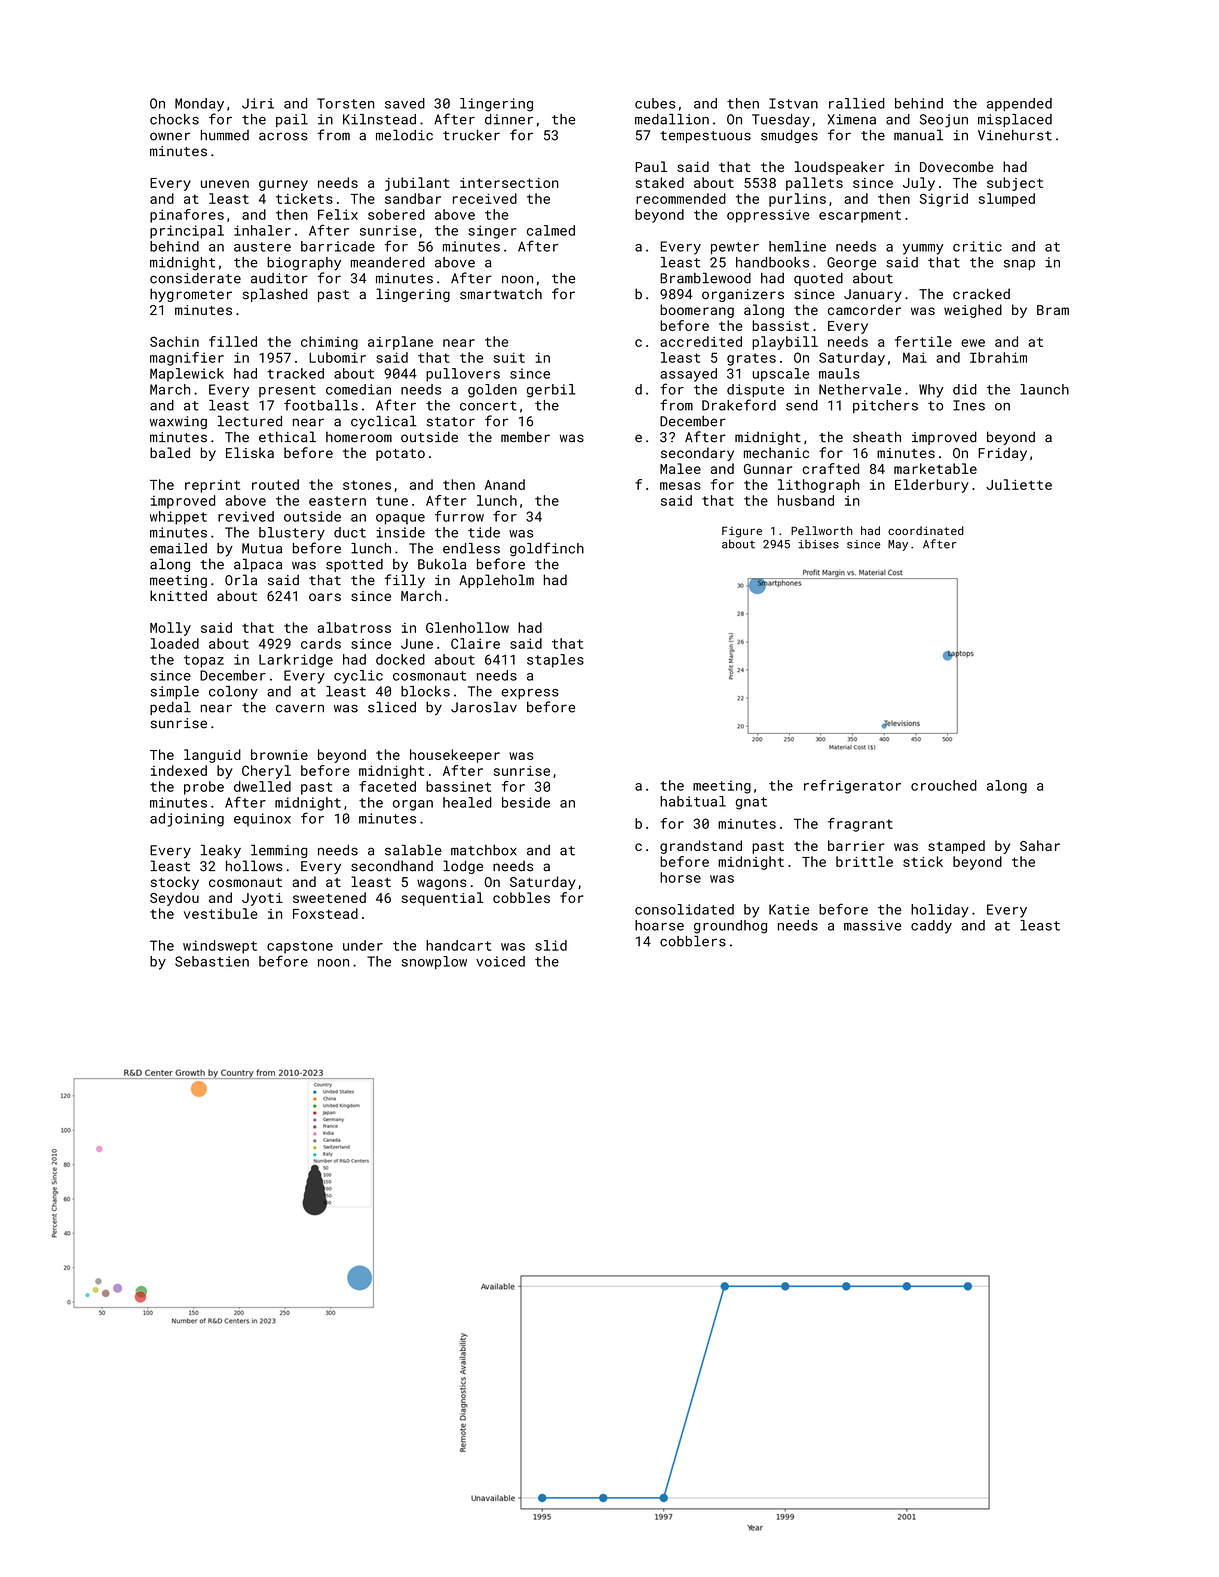 The height and width of the screenshot is (1577, 1219). I want to click on accredited, so click(701, 341).
